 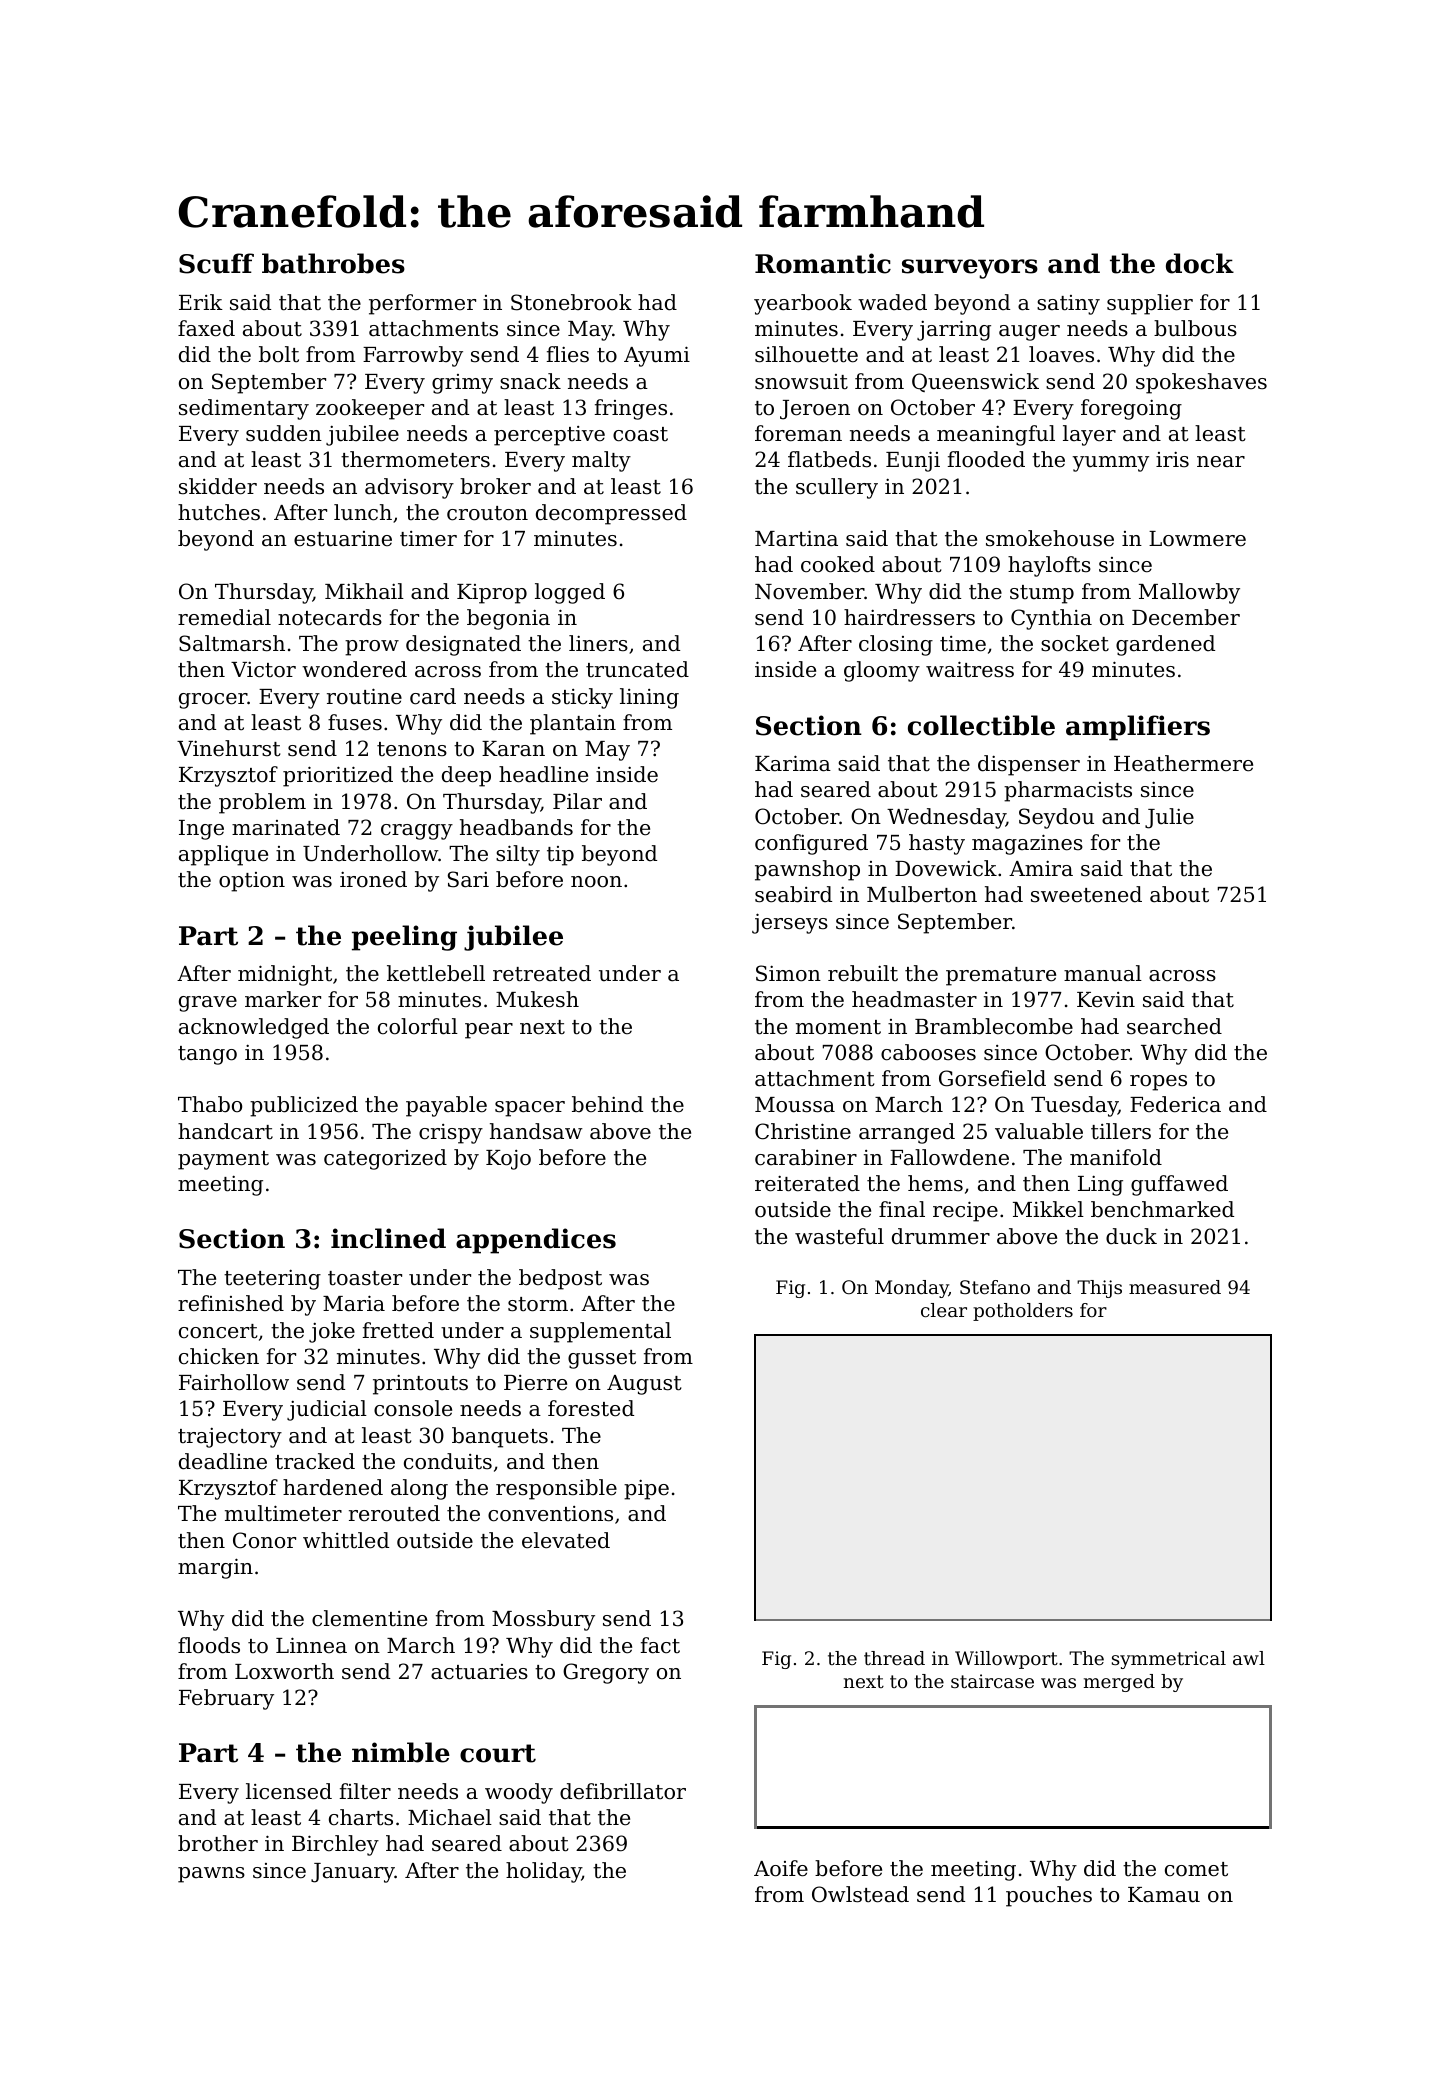 What do you see at coordinates (333, 263) in the image?
I see `bathrobes` at bounding box center [333, 263].
